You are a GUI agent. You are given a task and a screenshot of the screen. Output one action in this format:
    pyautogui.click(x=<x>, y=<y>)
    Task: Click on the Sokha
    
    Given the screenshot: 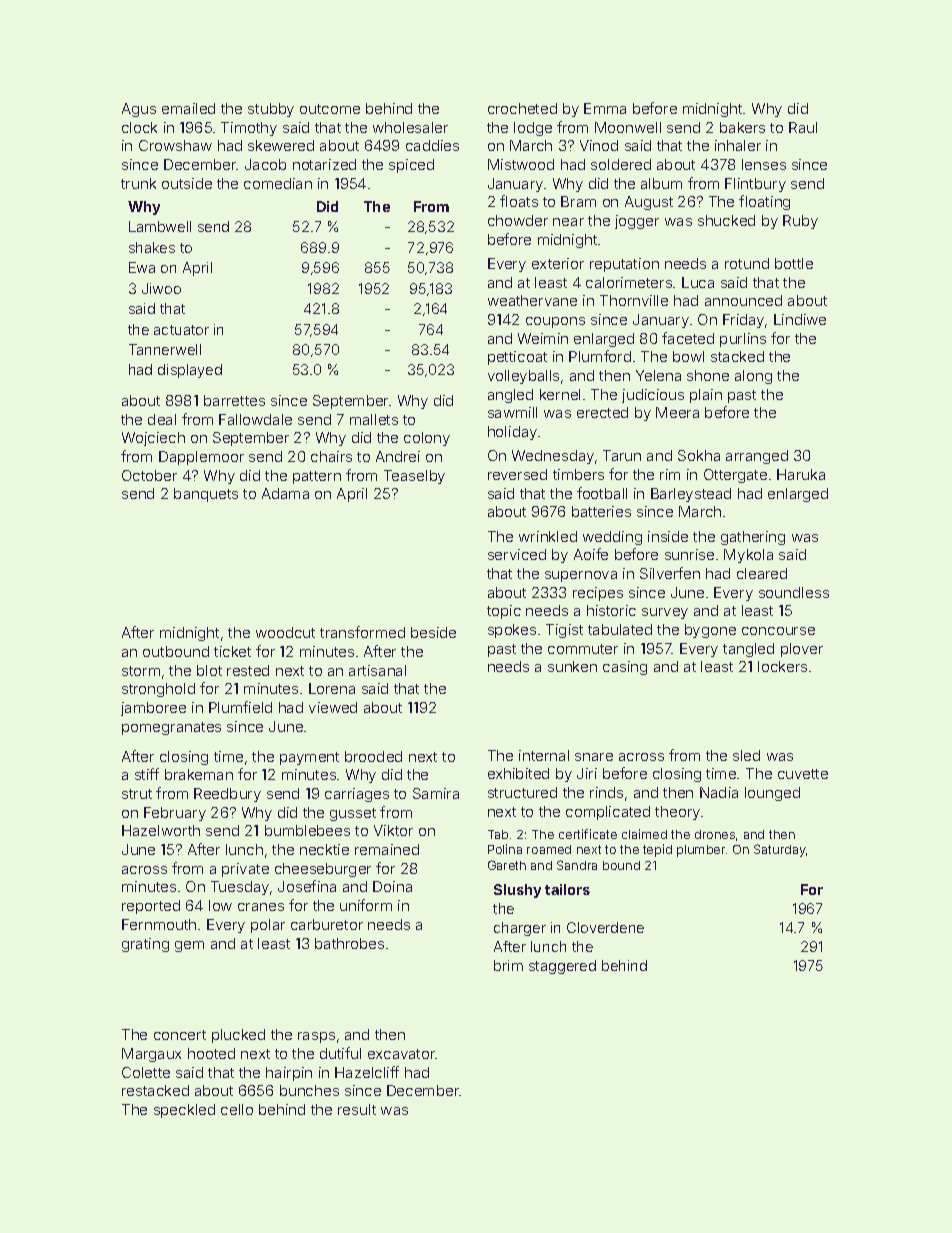 What is the action you would take?
    pyautogui.click(x=699, y=455)
